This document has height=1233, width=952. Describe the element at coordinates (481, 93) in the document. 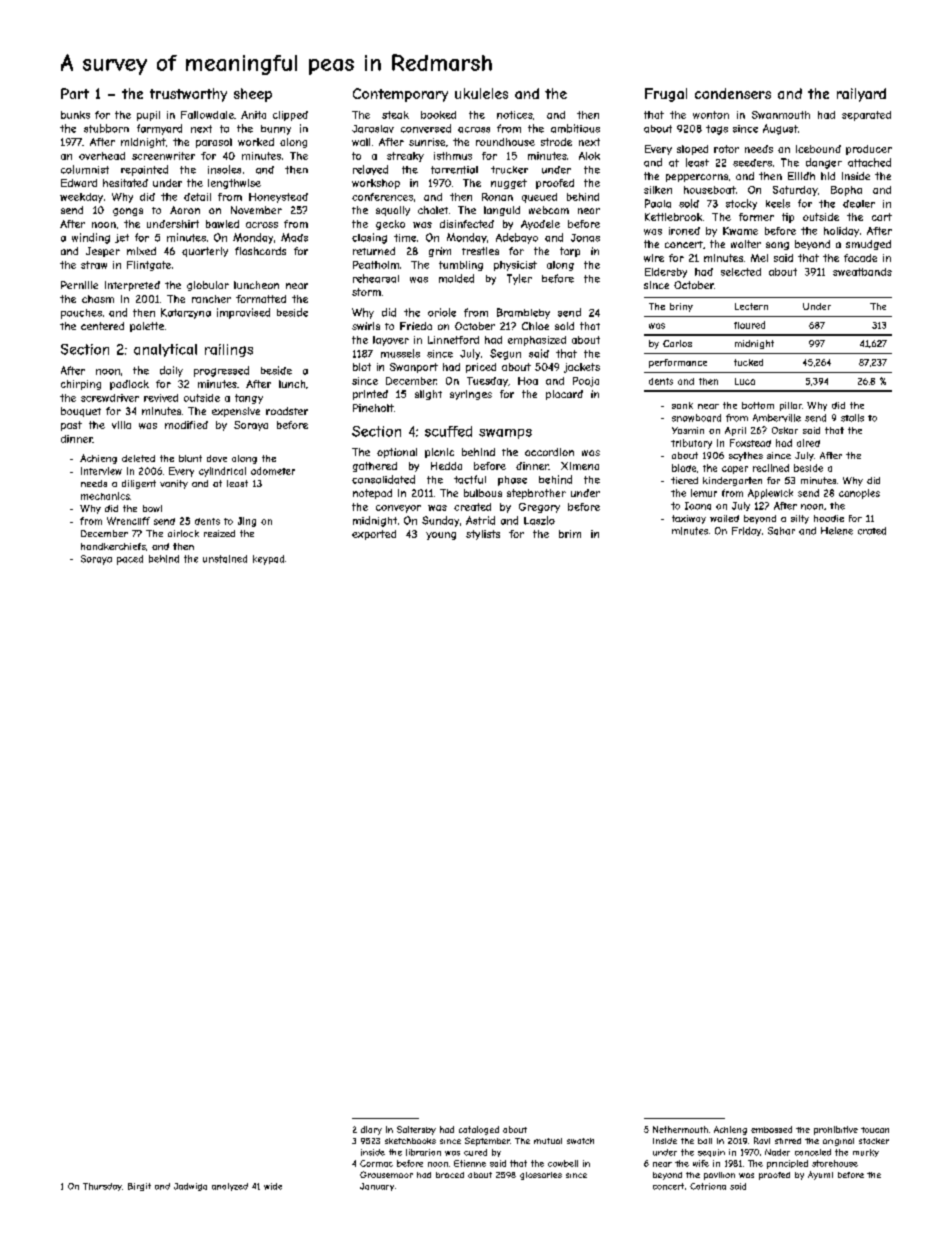

I see `ukuleles` at that location.
